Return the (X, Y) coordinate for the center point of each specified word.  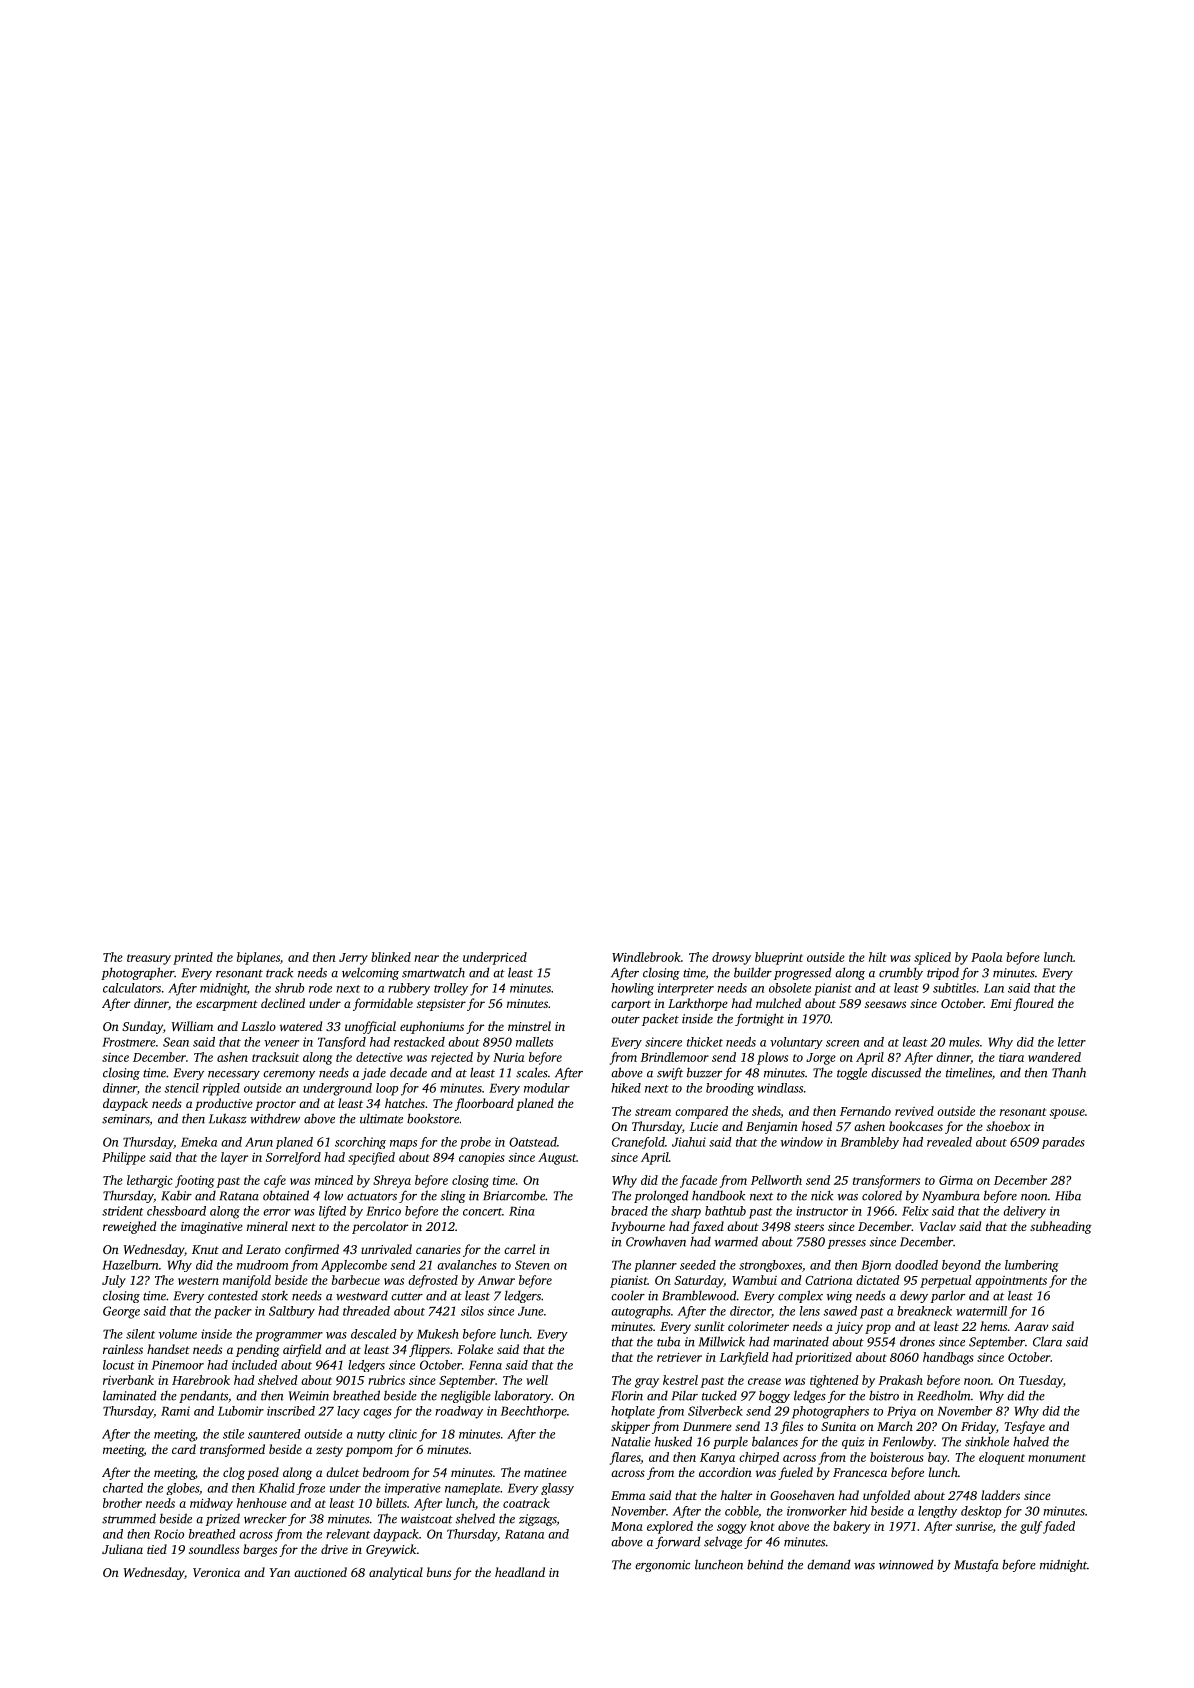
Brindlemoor (674, 1057)
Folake (475, 1349)
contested (233, 1296)
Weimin (309, 1396)
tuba (668, 1342)
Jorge (821, 1059)
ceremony (289, 1075)
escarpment (227, 1005)
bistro (884, 1395)
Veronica (216, 1572)
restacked (419, 1042)
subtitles (954, 988)
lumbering (1032, 1266)
